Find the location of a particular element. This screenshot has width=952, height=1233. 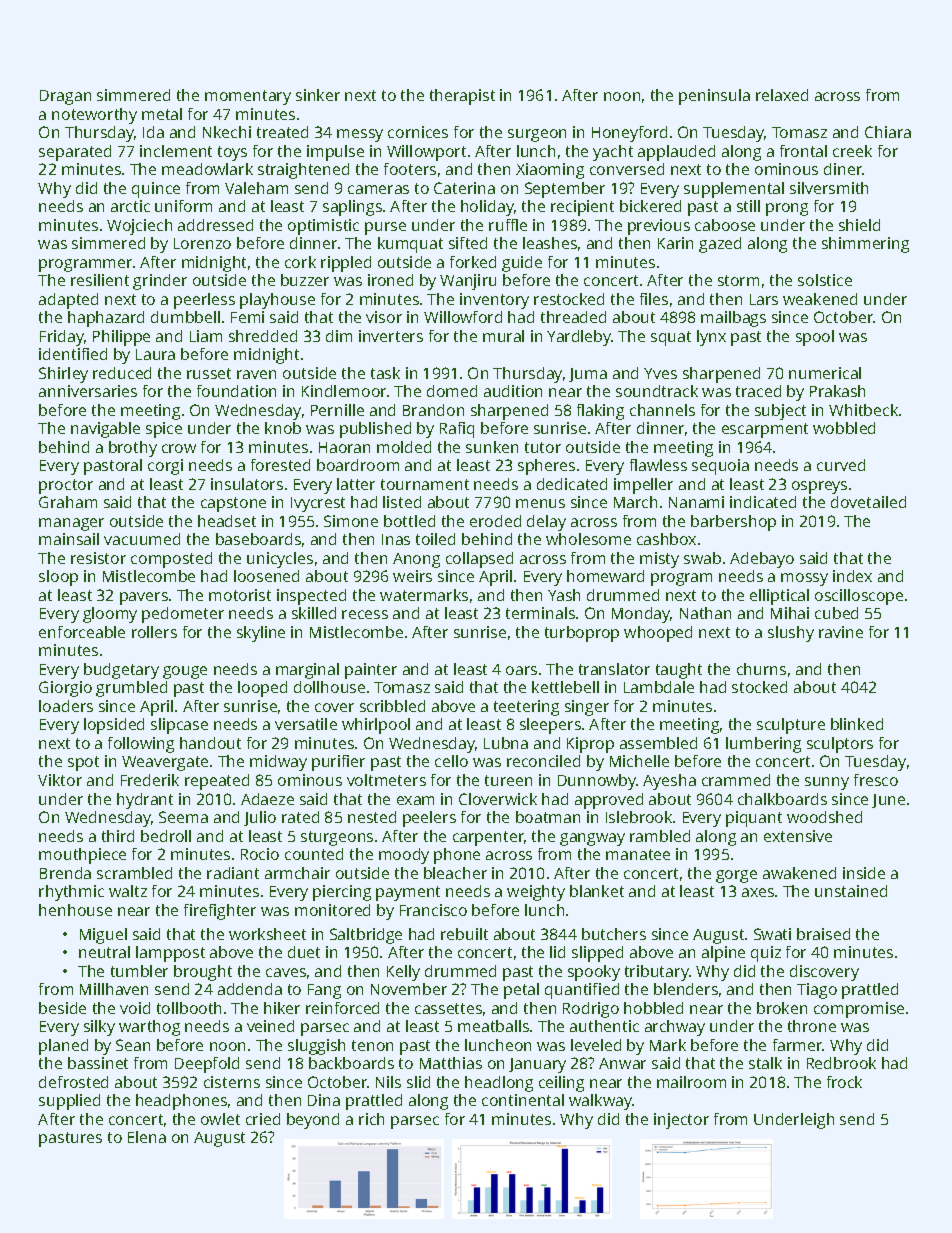

dim is located at coordinates (339, 336).
